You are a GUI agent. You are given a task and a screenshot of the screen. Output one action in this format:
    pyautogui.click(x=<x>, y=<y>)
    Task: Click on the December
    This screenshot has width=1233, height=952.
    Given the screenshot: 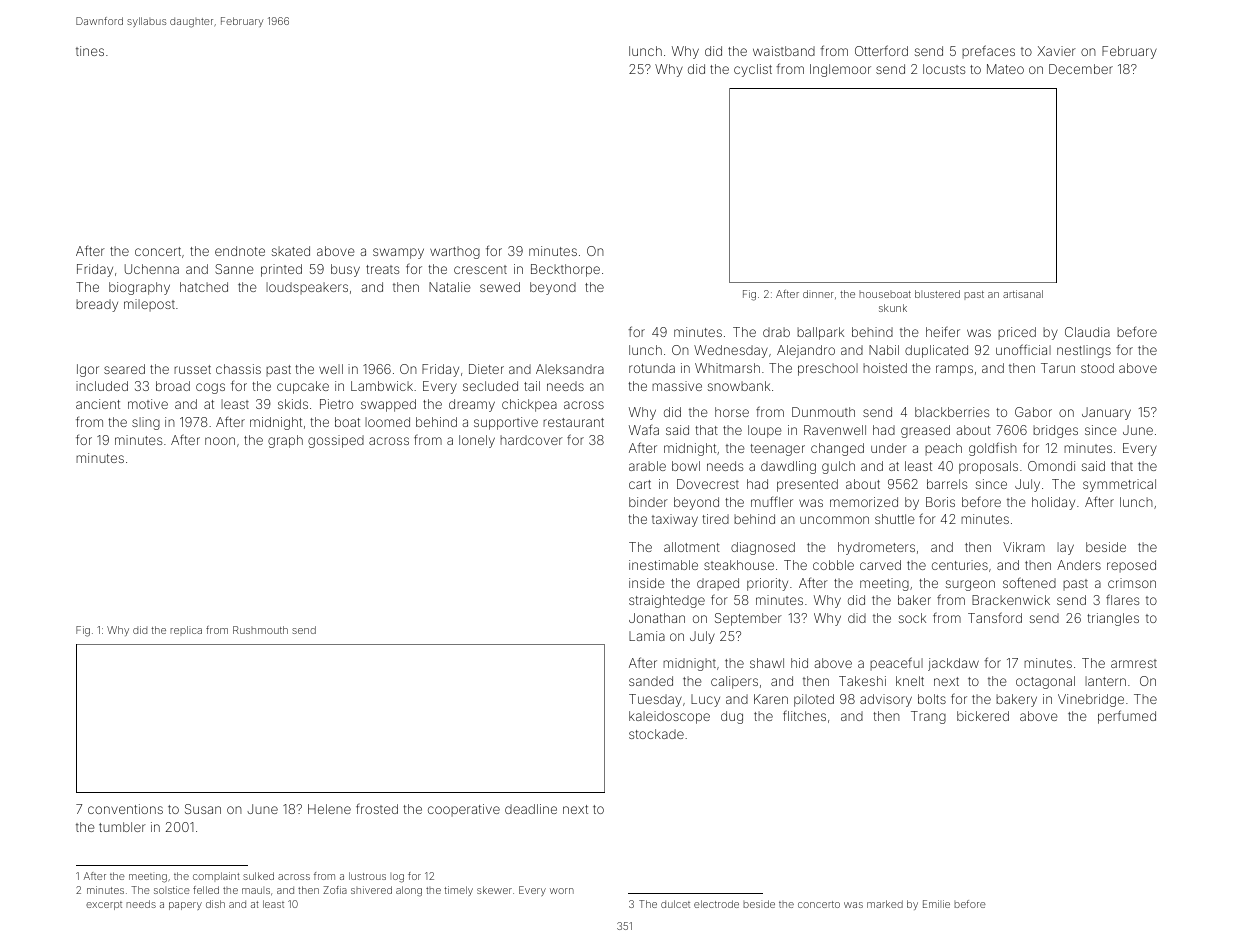 What is the action you would take?
    pyautogui.click(x=1081, y=69)
